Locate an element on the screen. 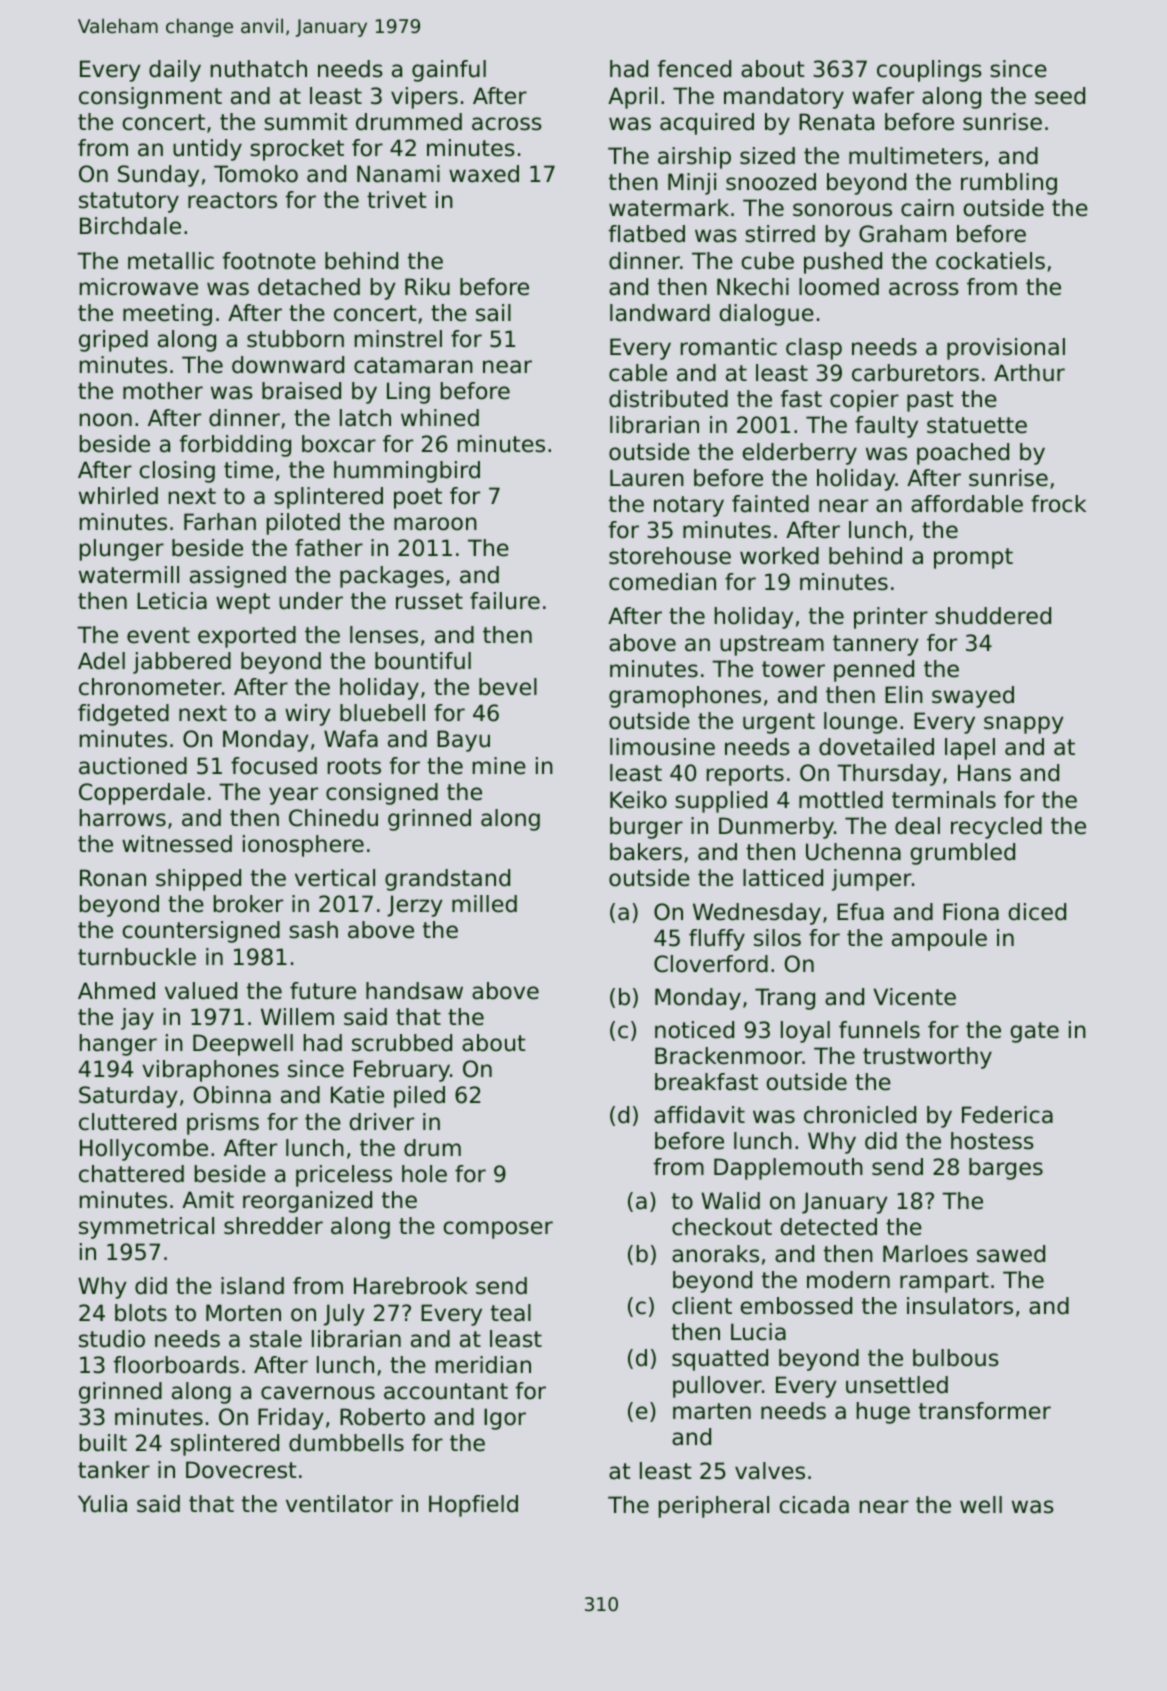 The image size is (1167, 1691). grumbled is located at coordinates (962, 854).
